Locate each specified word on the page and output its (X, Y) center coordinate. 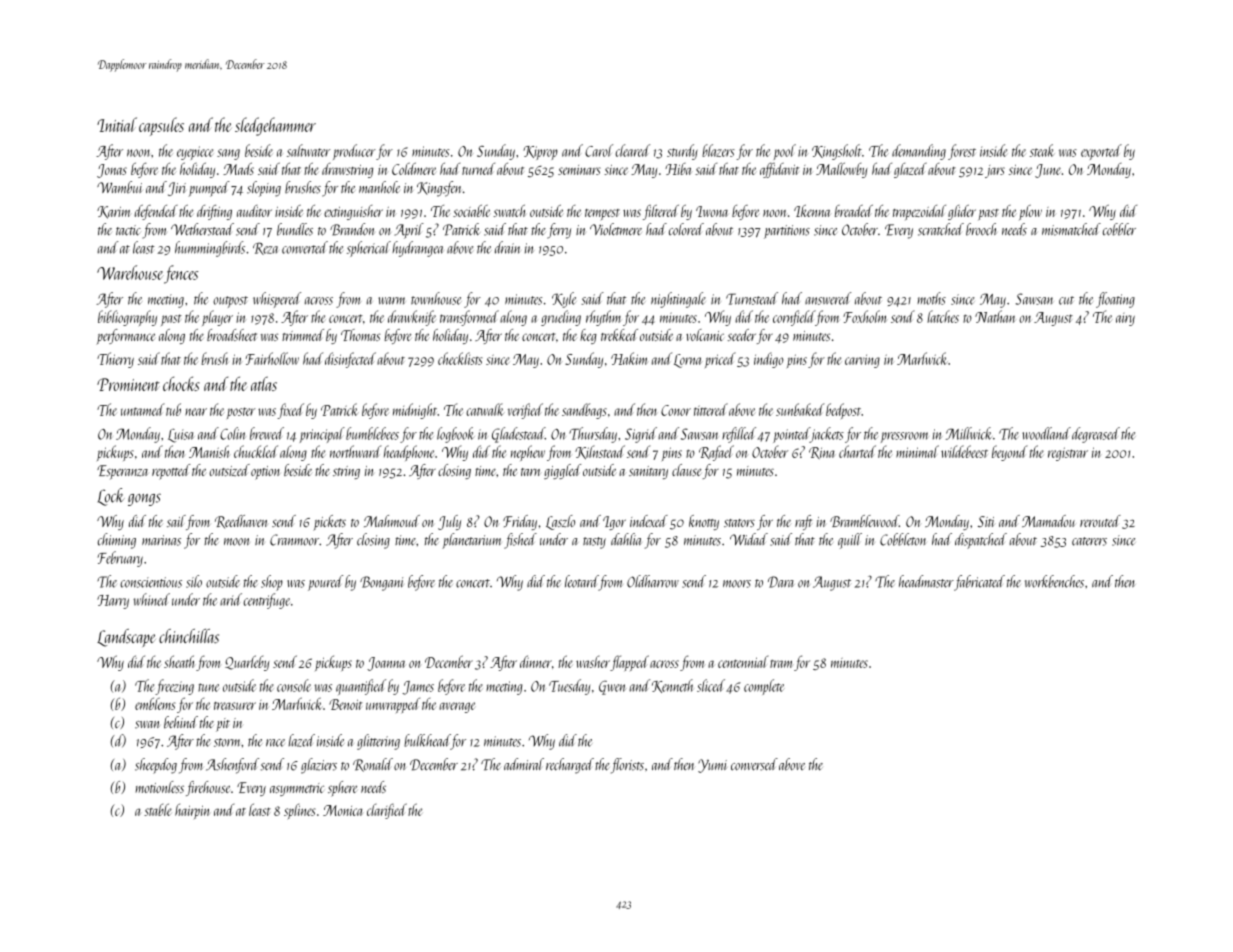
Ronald (373, 765)
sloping (264, 189)
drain (507, 247)
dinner (536, 661)
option (265, 473)
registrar (1068, 454)
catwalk (485, 409)
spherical (369, 249)
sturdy (682, 152)
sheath (179, 661)
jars (995, 171)
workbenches (1054, 581)
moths (931, 298)
